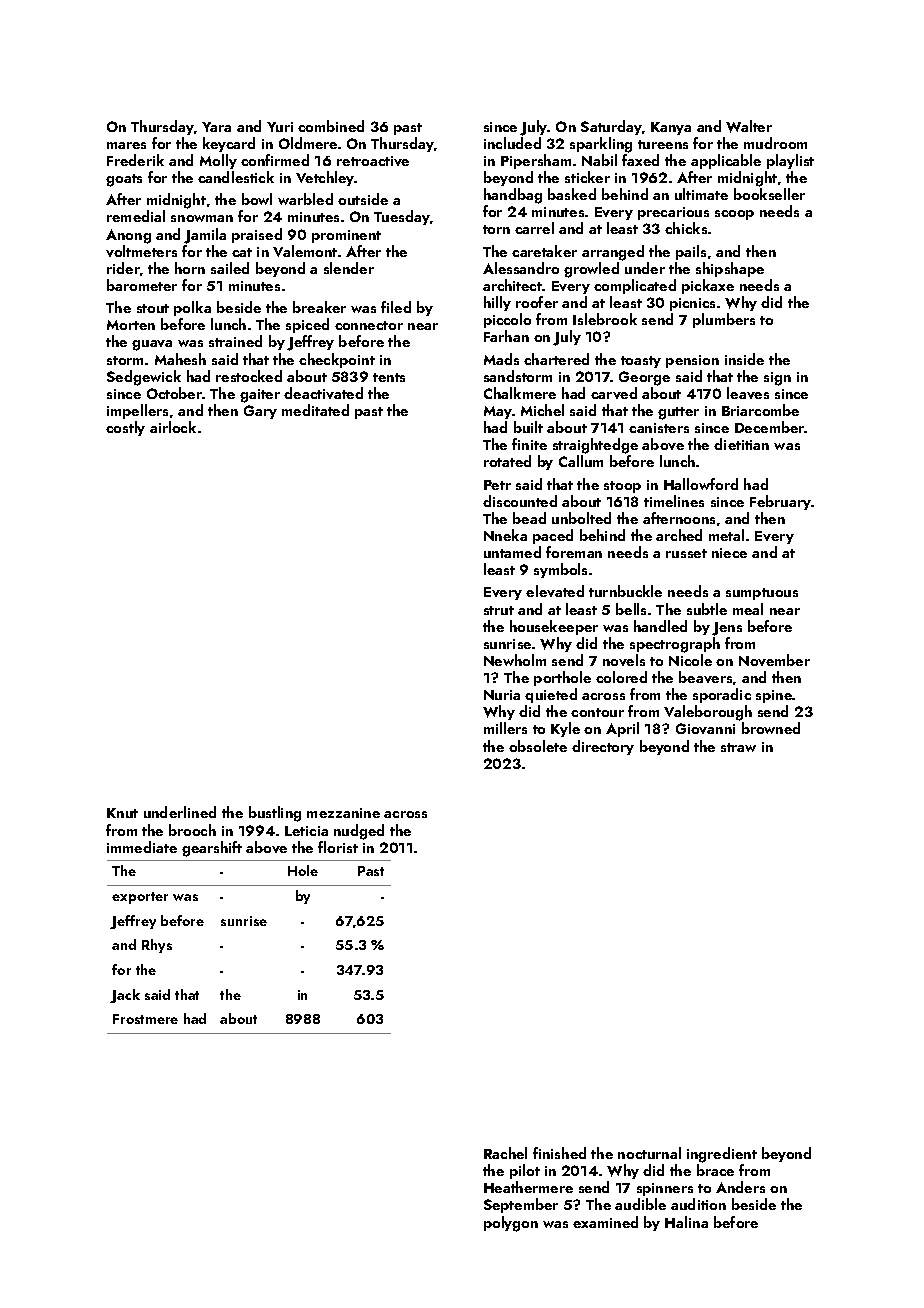 This image has height=1308, width=924. What do you see at coordinates (498, 412) in the image?
I see `May` at bounding box center [498, 412].
